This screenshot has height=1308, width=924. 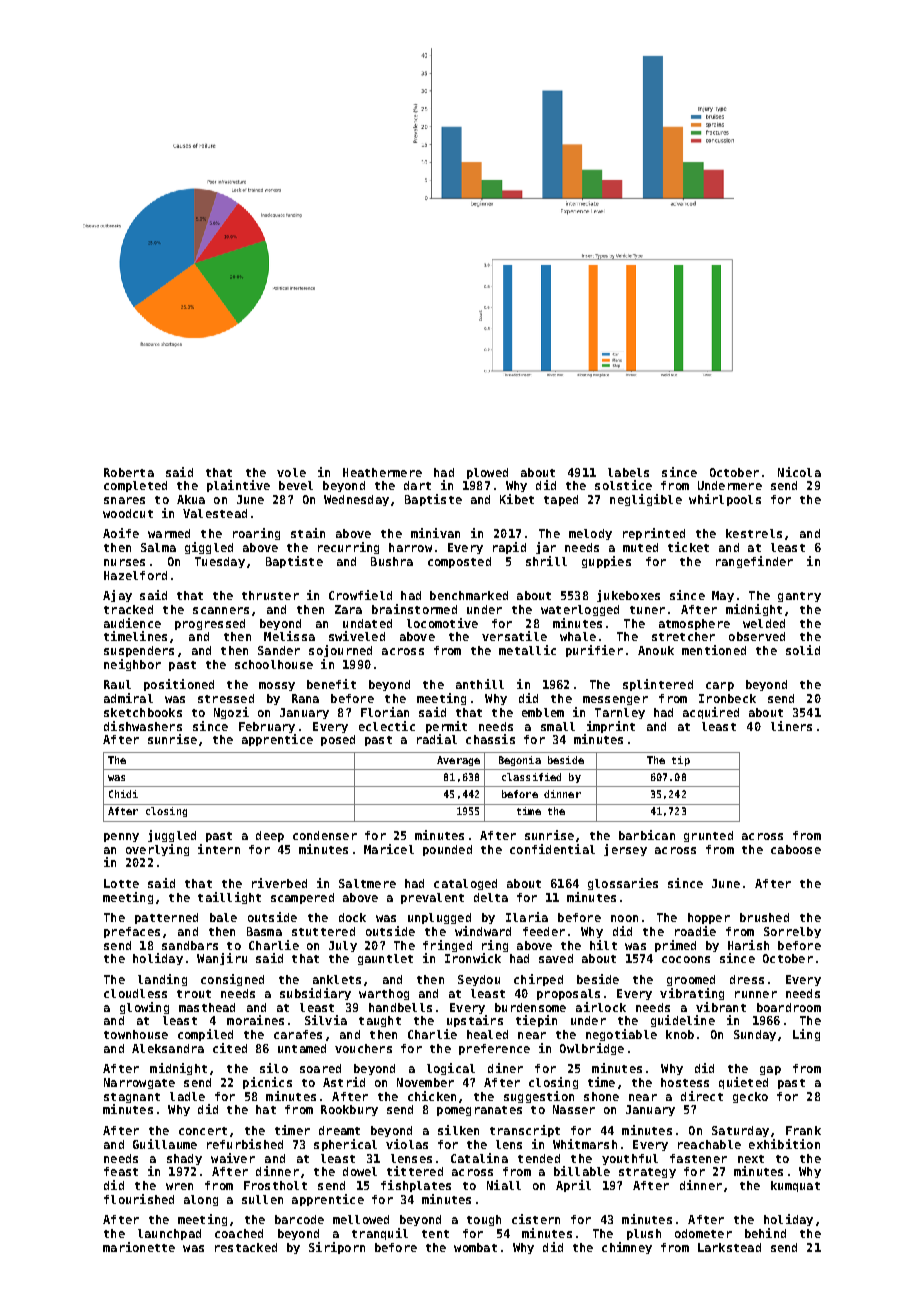 I want to click on dreamt, so click(x=339, y=1130).
